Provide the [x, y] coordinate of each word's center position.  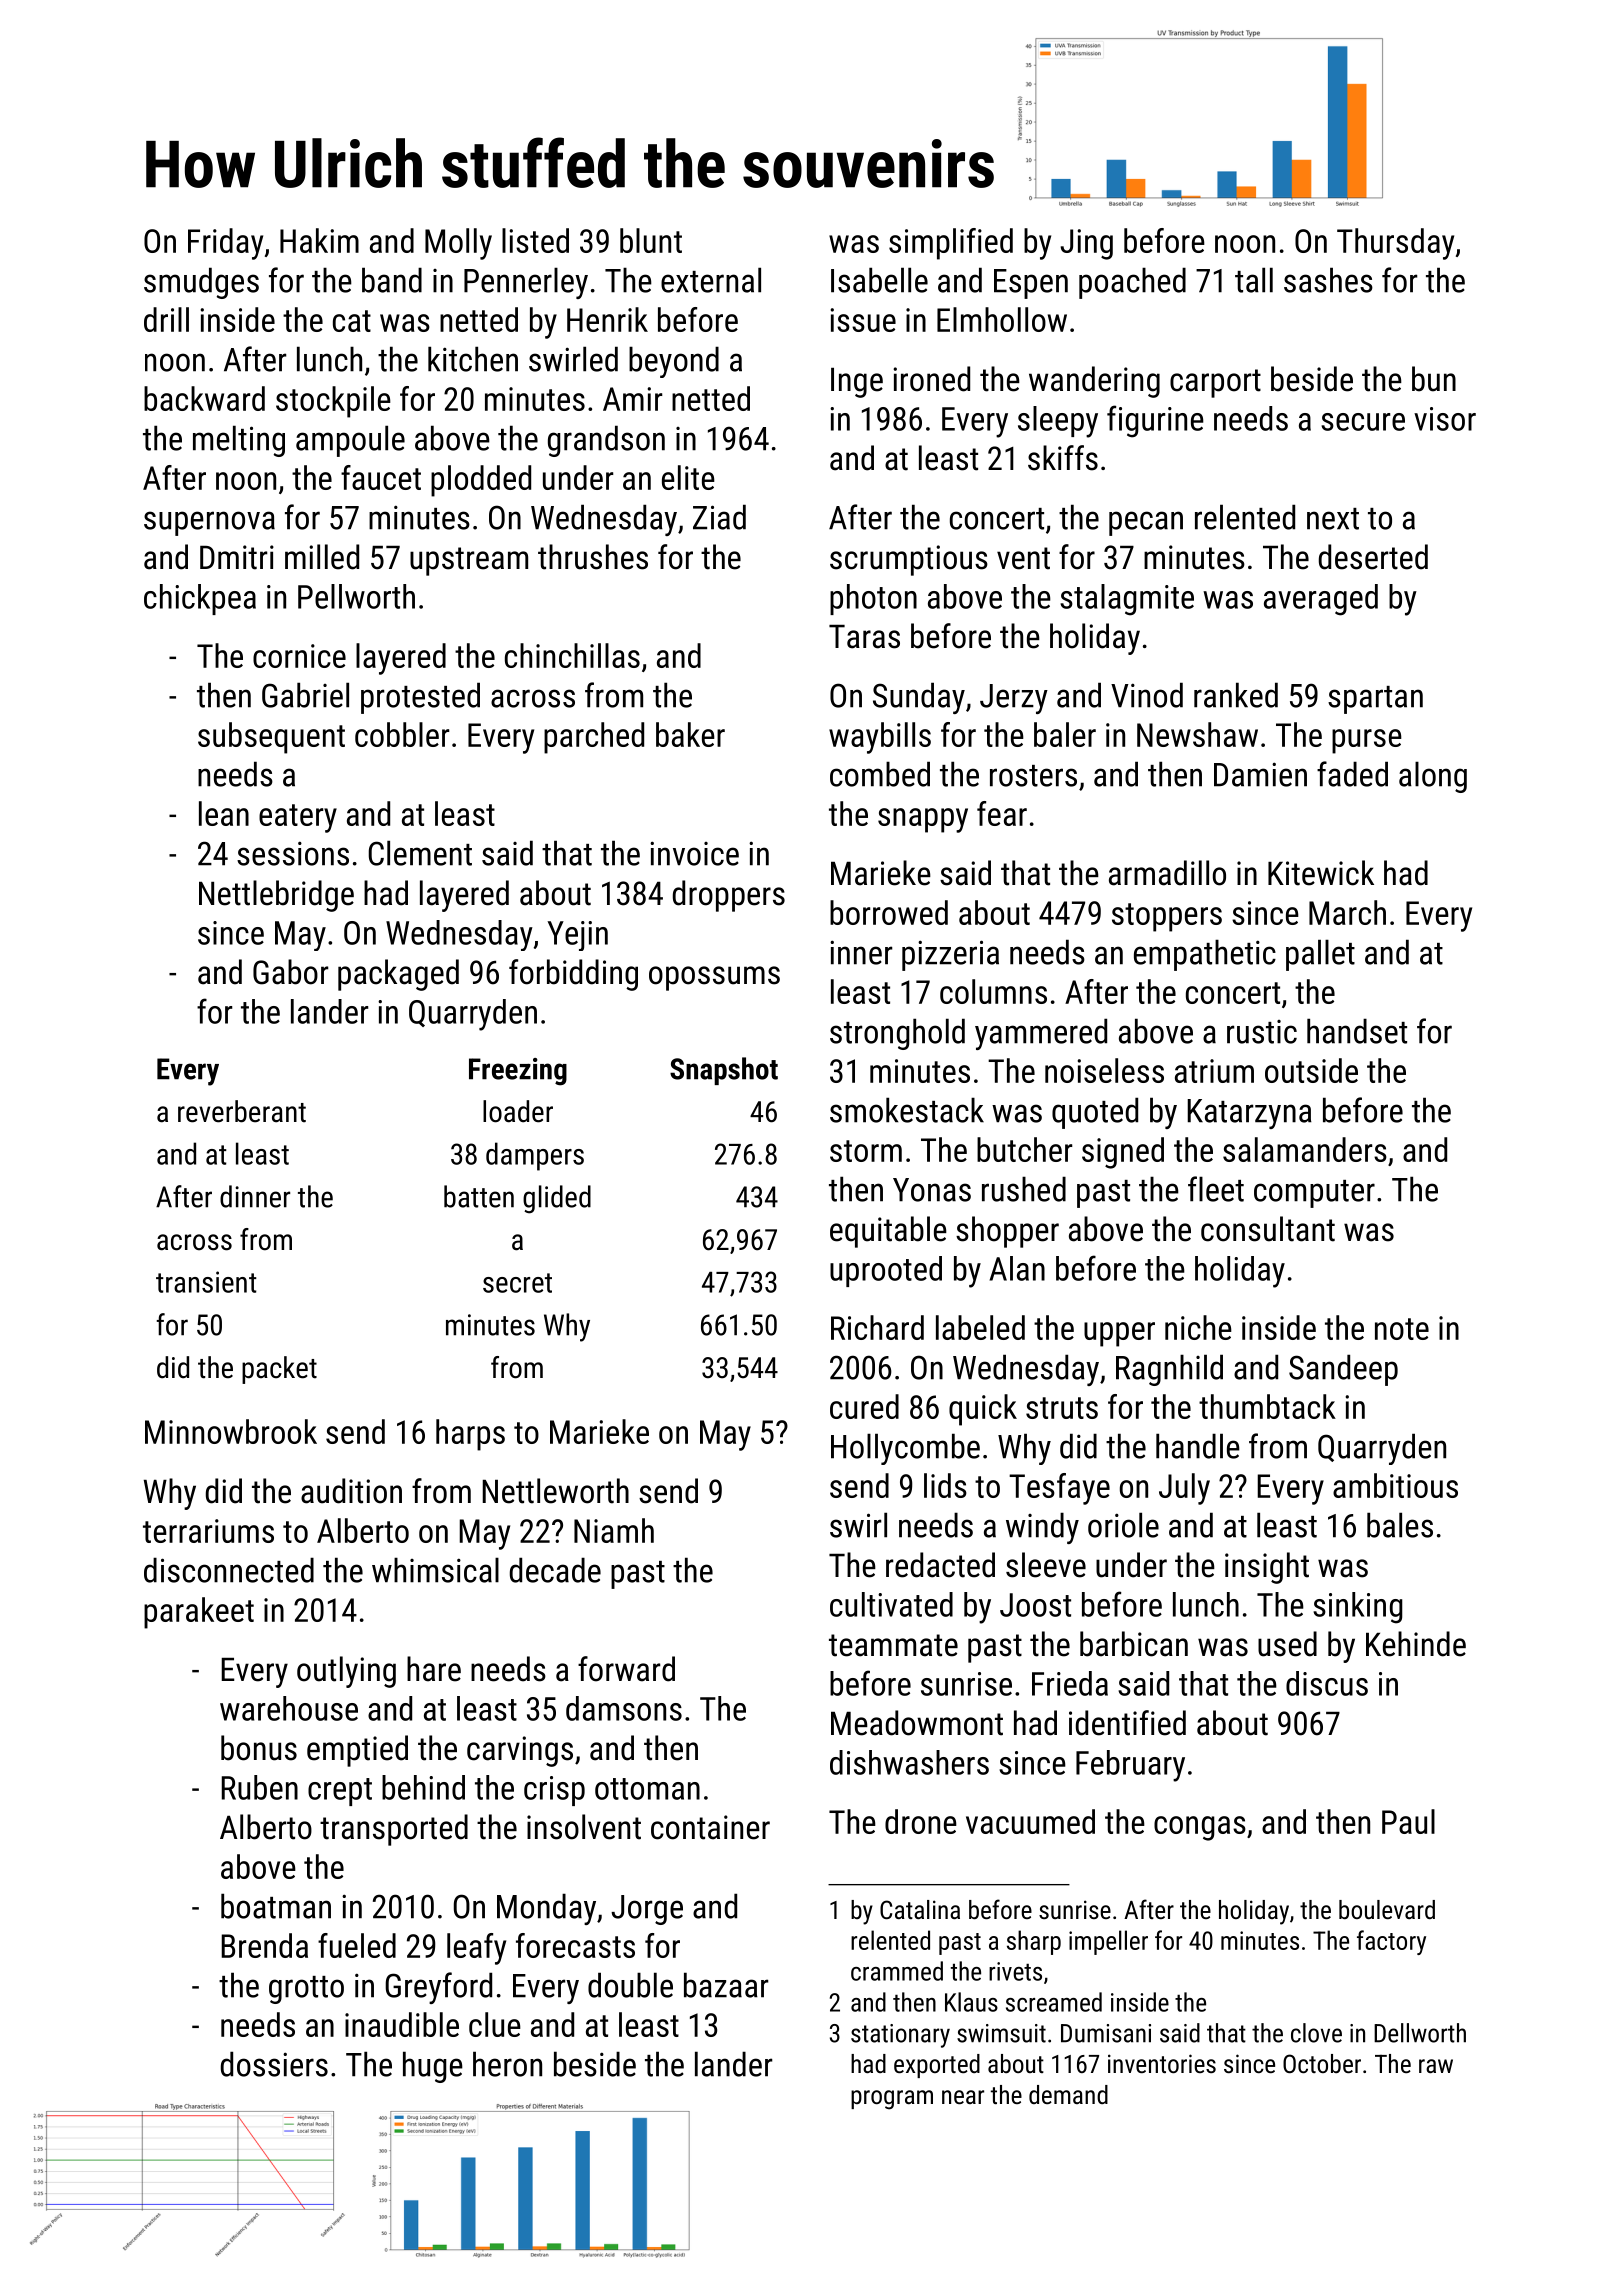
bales [1400, 1525]
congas [1200, 1828]
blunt [651, 240]
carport [1215, 383]
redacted [940, 1565]
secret [517, 1283]
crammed [897, 1971]
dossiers [274, 2064]
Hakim [319, 240]
